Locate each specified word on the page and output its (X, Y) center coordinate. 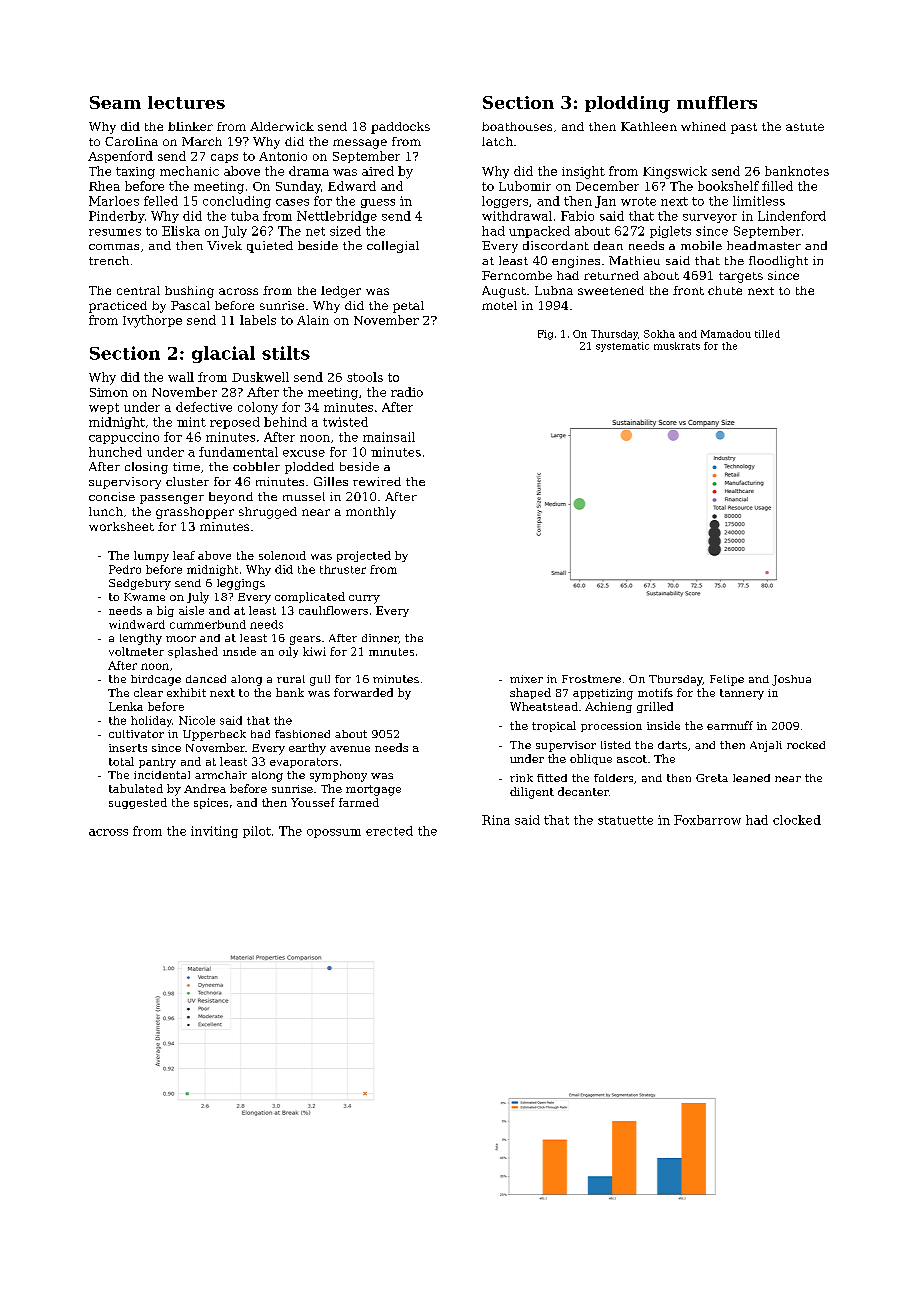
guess (378, 203)
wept (104, 408)
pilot (257, 832)
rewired (377, 481)
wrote (638, 201)
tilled (767, 334)
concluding (237, 202)
